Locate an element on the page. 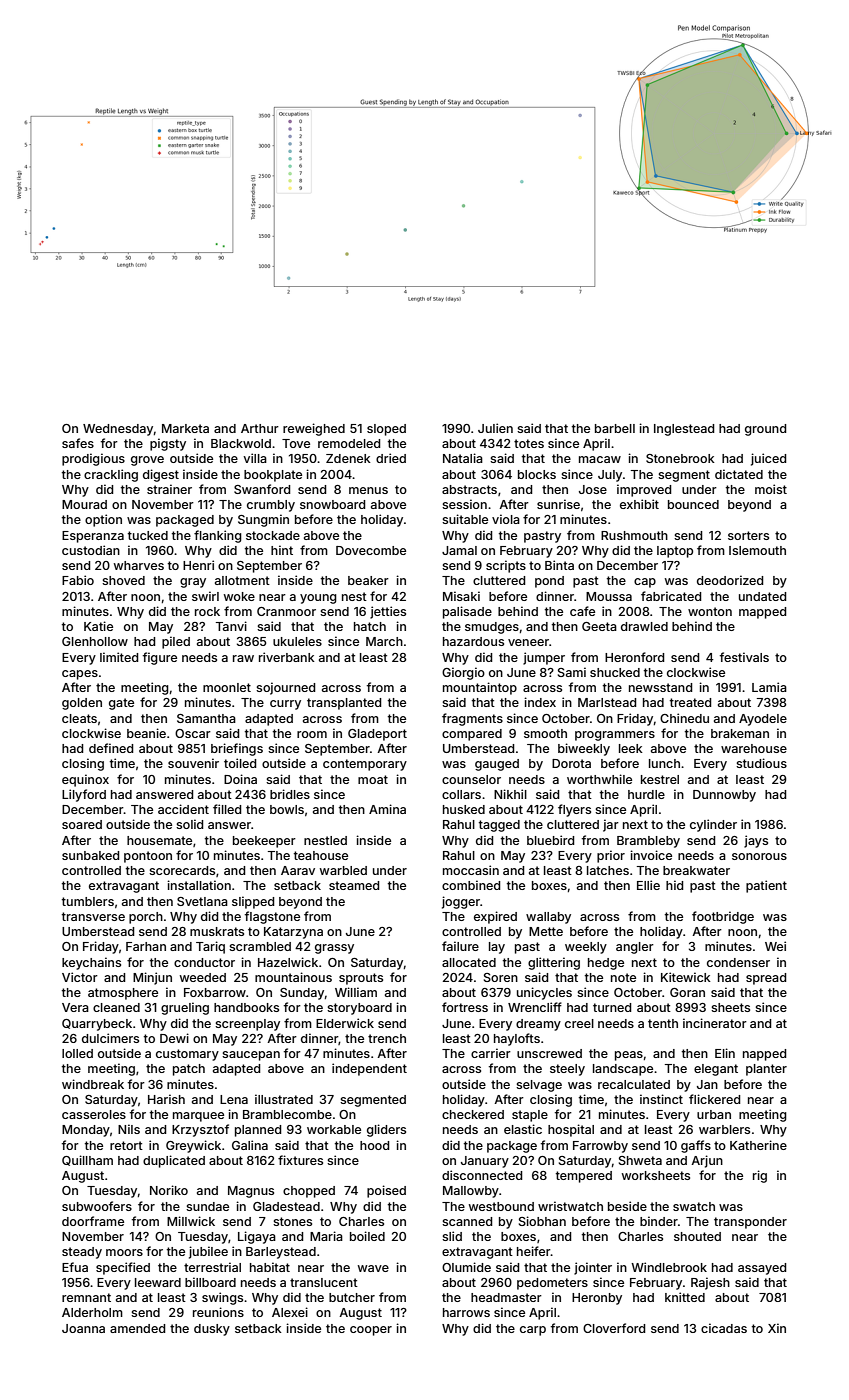 This document has width=849, height=1400. subwoofers is located at coordinates (97, 1206).
